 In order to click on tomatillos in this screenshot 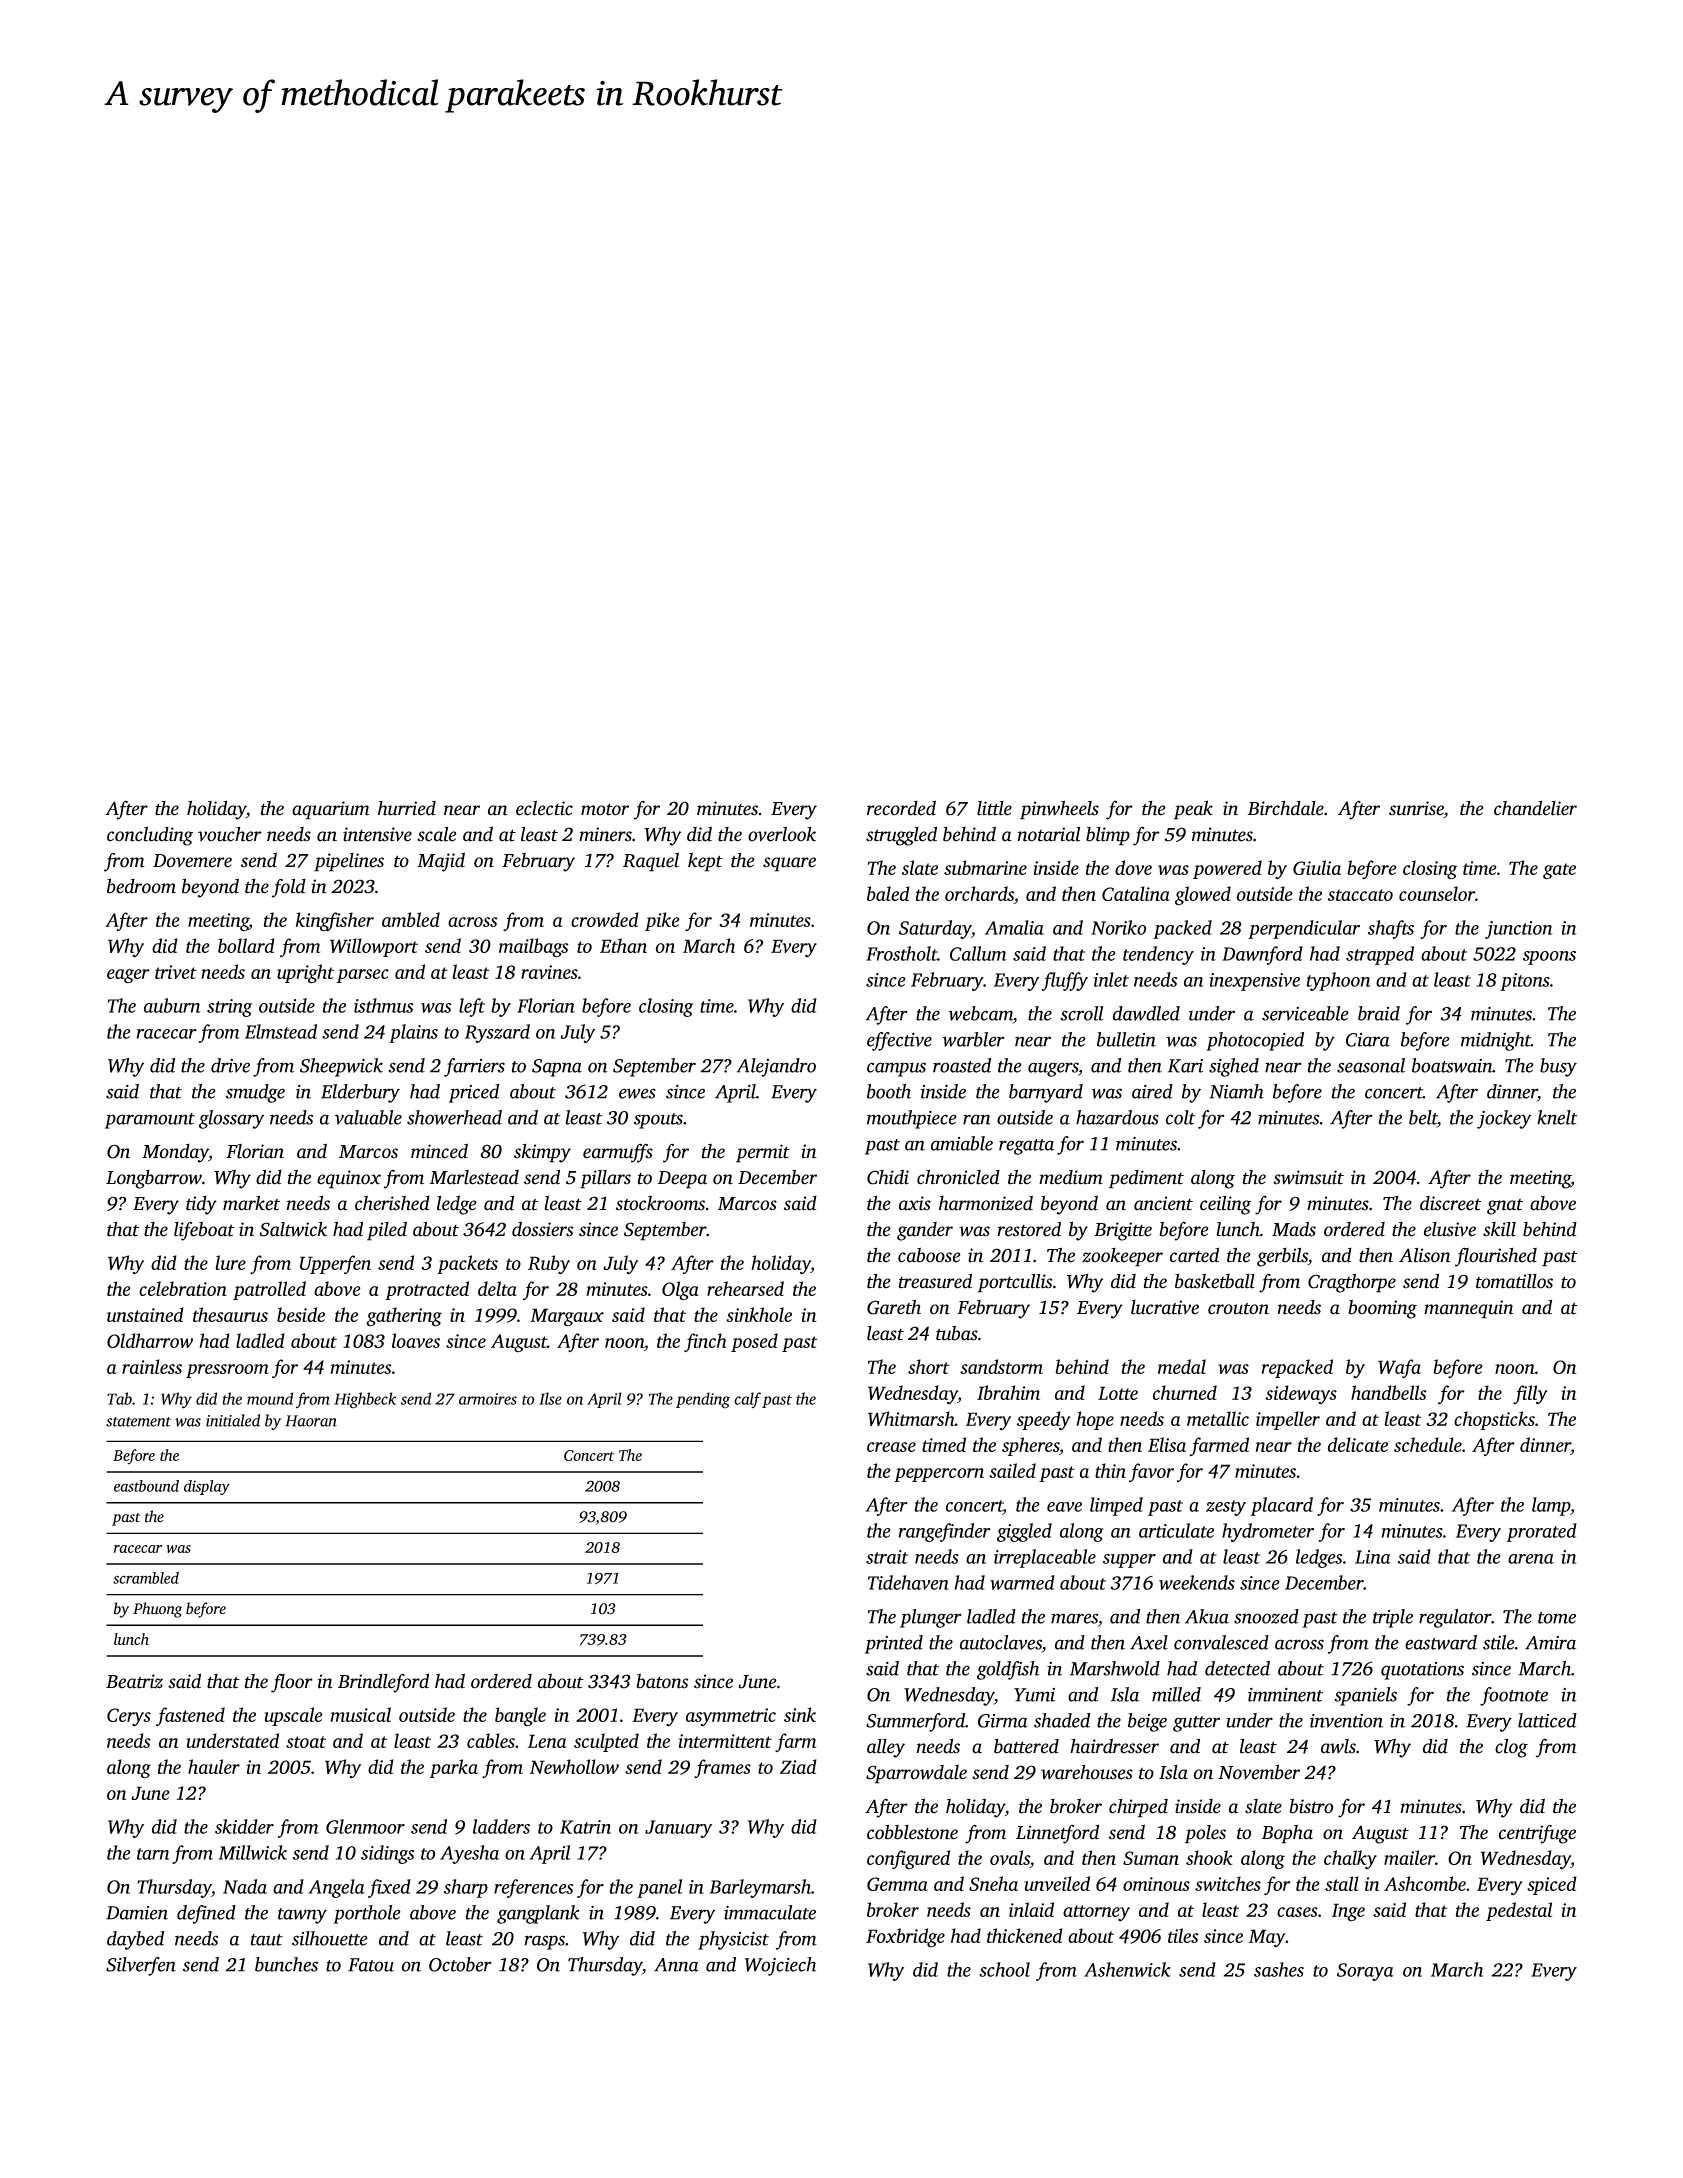, I will do `click(1514, 1281)`.
